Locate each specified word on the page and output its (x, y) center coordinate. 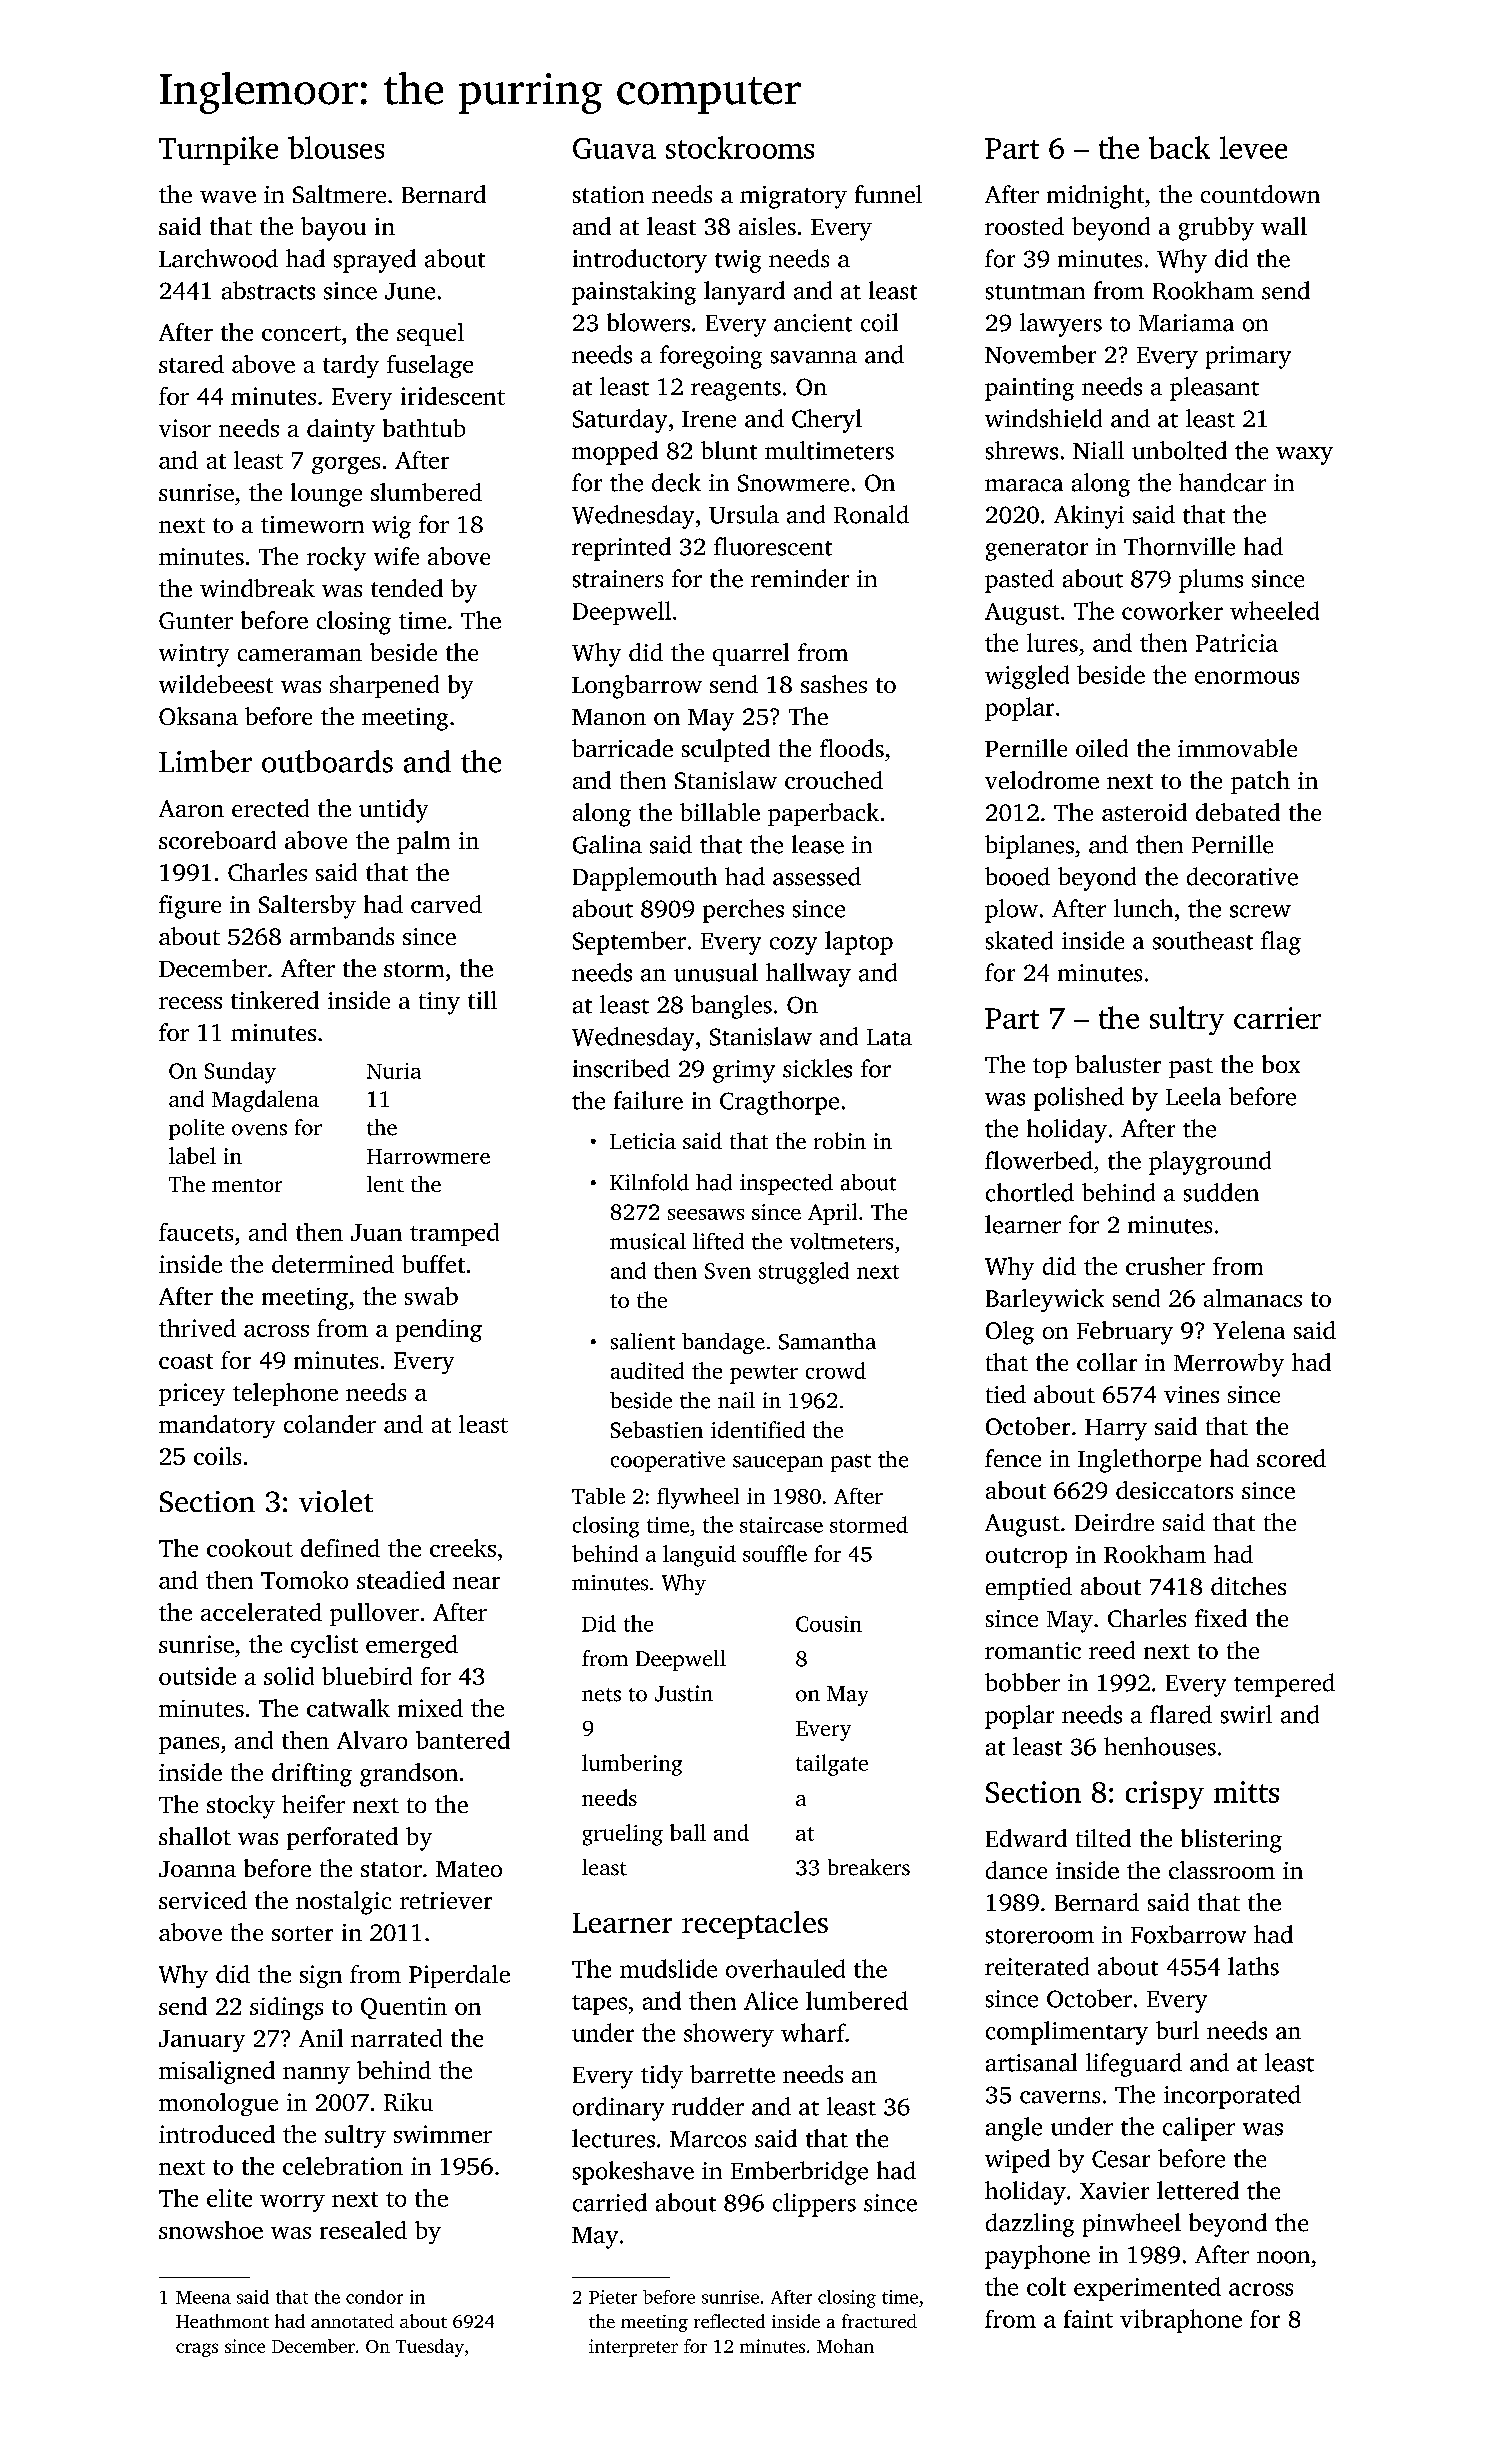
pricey (192, 1394)
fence (1013, 1458)
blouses (336, 147)
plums (1211, 581)
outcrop (1026, 1558)
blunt (729, 450)
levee (1253, 147)
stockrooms (740, 147)
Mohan (845, 2346)
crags (197, 2350)
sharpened (384, 686)
